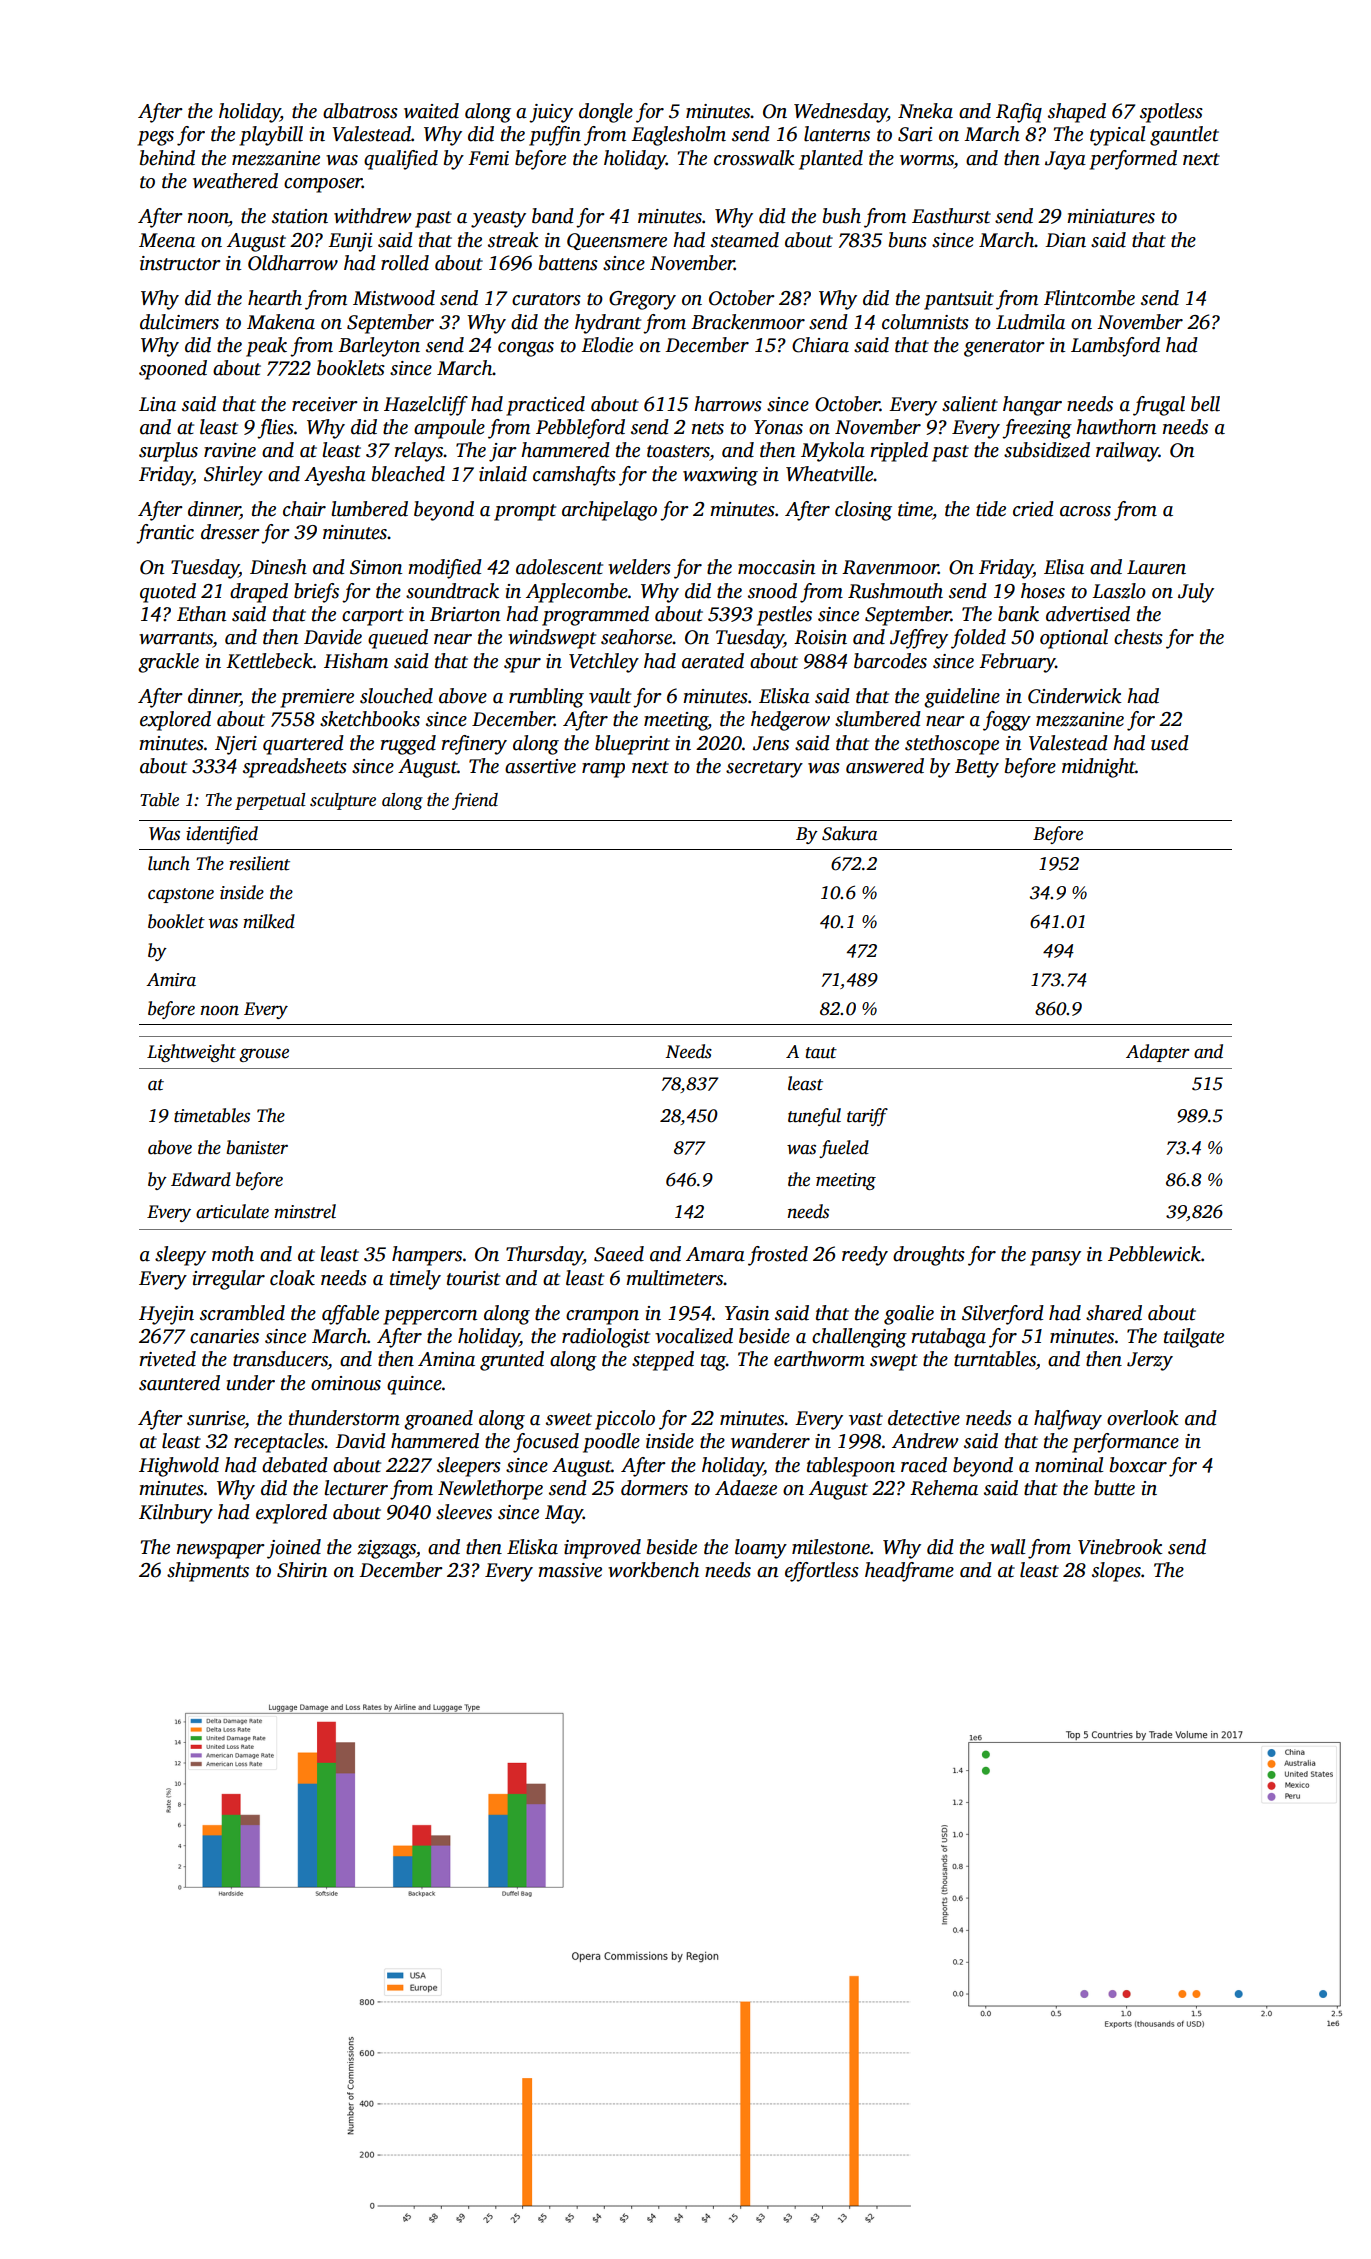  What do you see at coordinates (201, 614) in the screenshot?
I see `Ethan` at bounding box center [201, 614].
